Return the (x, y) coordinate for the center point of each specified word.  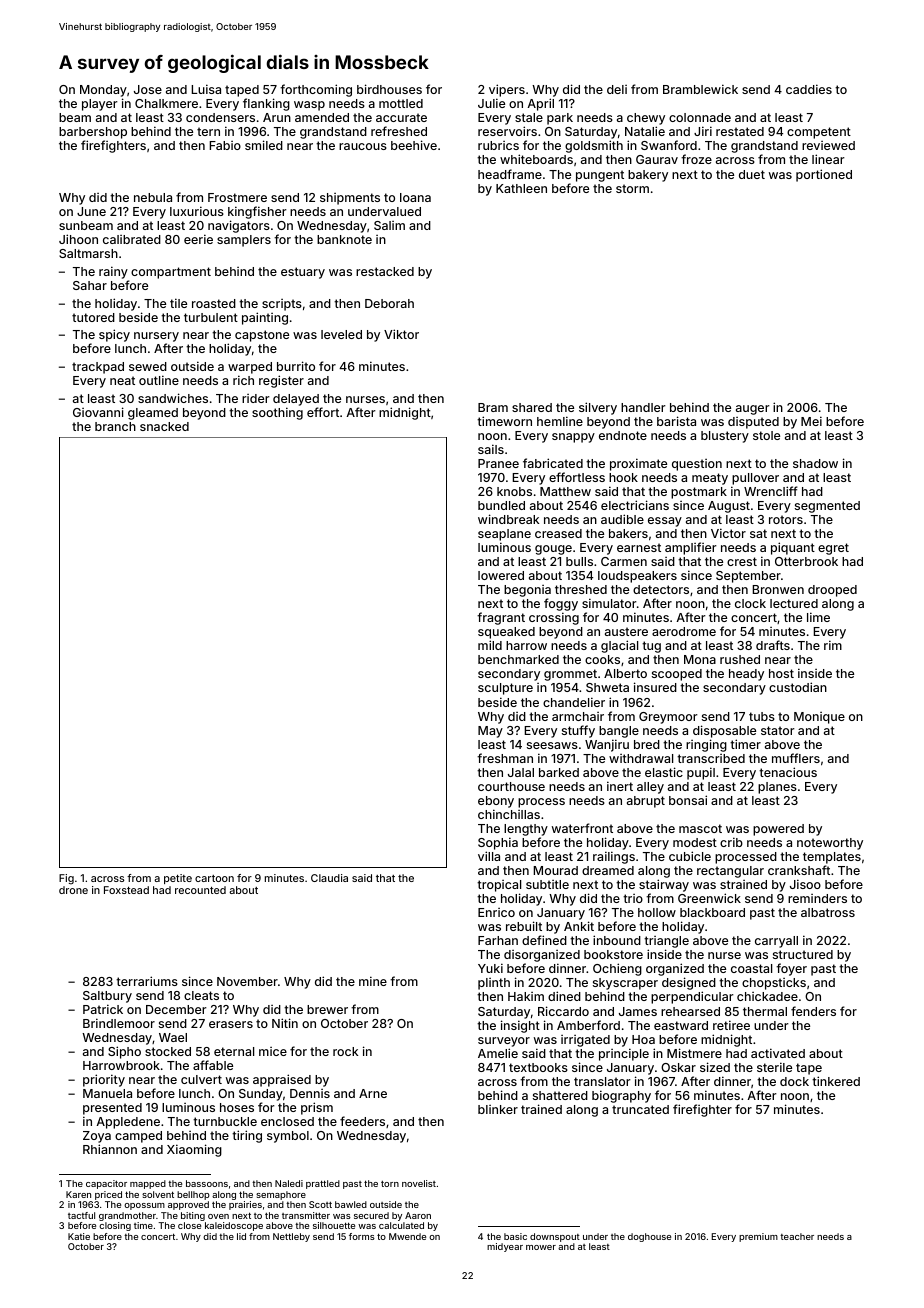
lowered (501, 575)
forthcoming (316, 90)
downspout (555, 1237)
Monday (103, 91)
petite (178, 879)
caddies (809, 89)
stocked (168, 1051)
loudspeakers (637, 577)
